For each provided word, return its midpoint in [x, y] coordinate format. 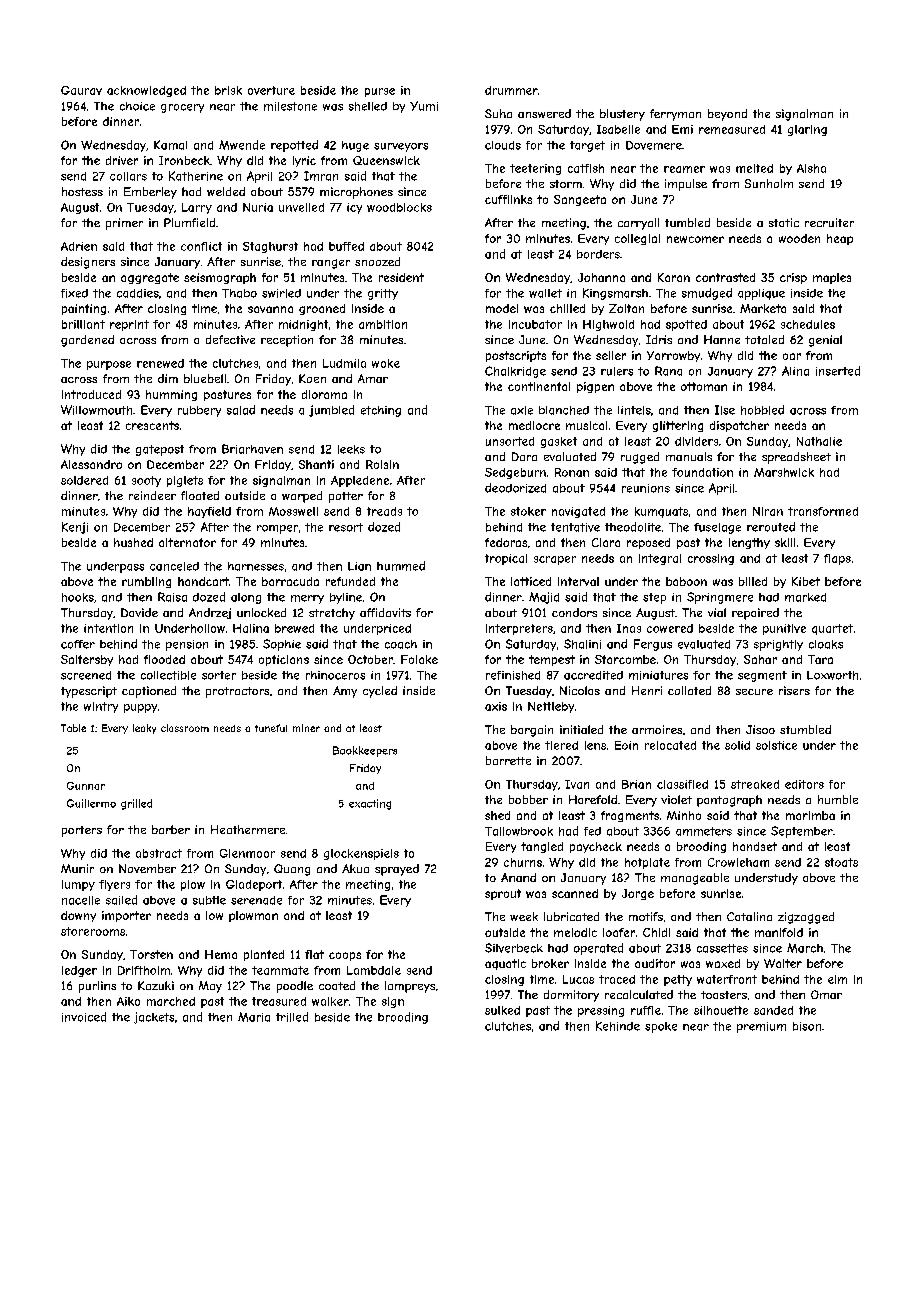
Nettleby [551, 707]
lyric [304, 161]
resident [401, 277]
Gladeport [254, 885]
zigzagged [806, 918]
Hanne [722, 339]
